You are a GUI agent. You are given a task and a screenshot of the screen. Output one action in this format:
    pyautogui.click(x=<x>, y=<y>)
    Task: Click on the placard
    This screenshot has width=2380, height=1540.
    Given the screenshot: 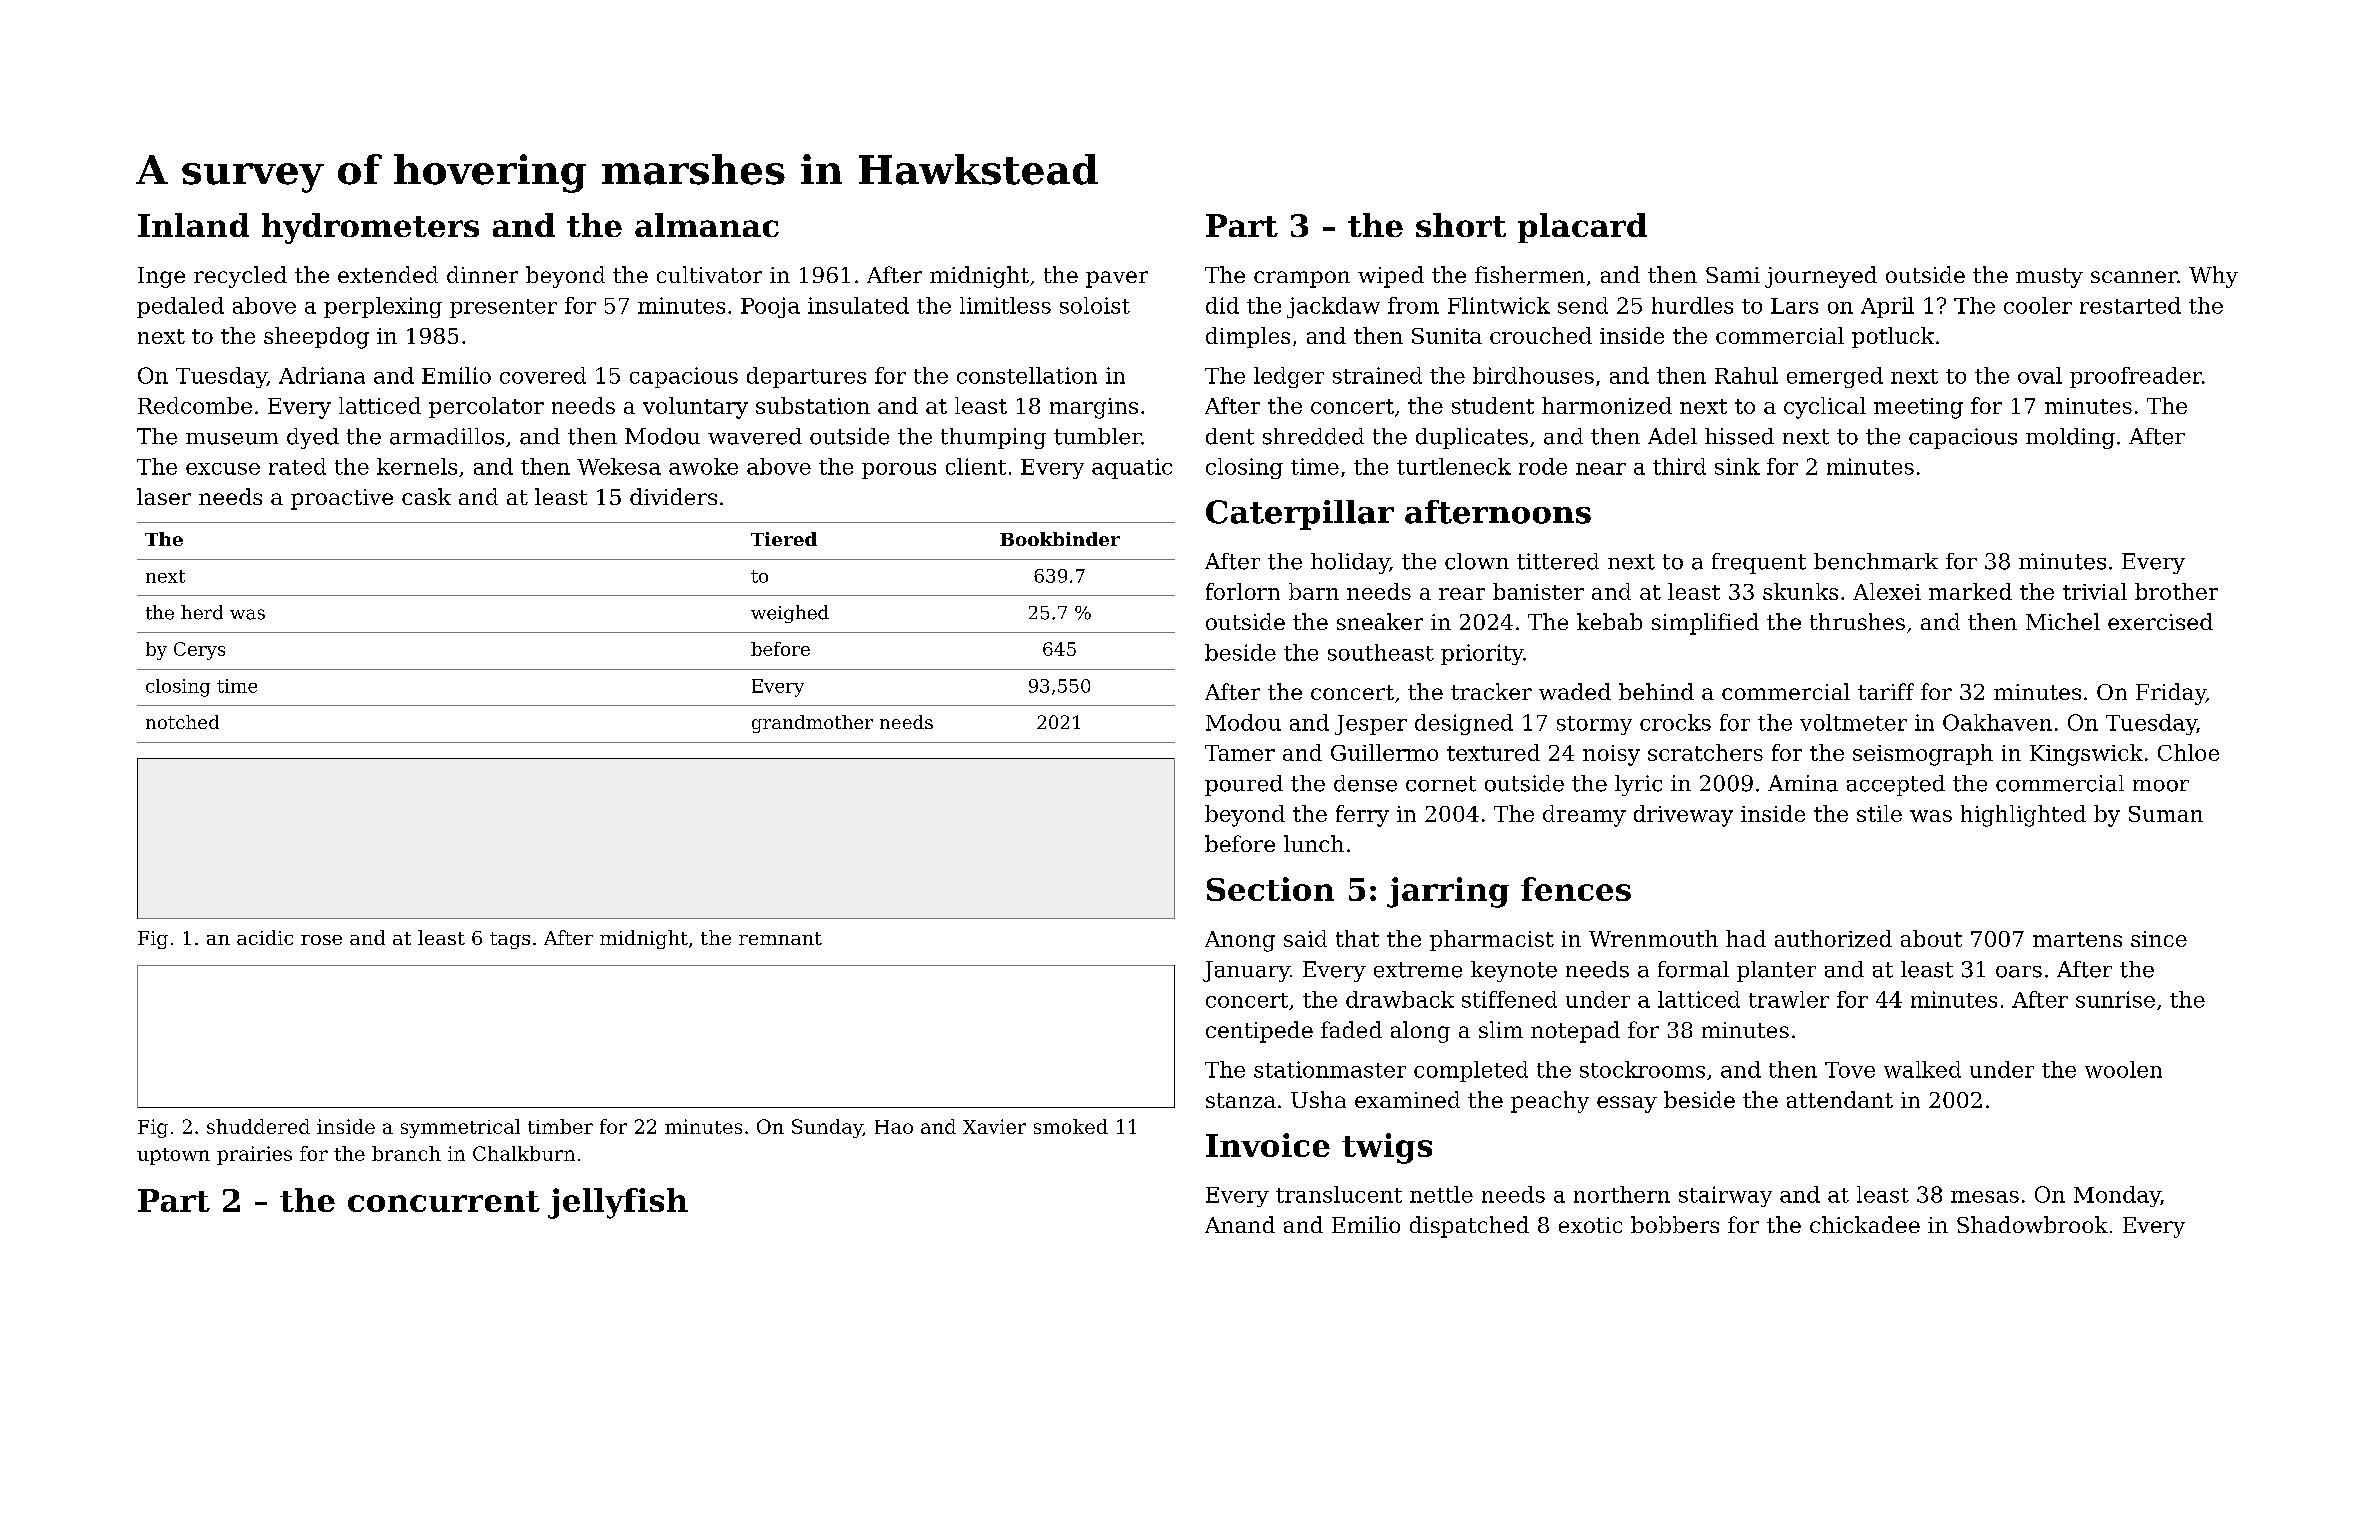 What is the action you would take?
    pyautogui.click(x=1582, y=228)
